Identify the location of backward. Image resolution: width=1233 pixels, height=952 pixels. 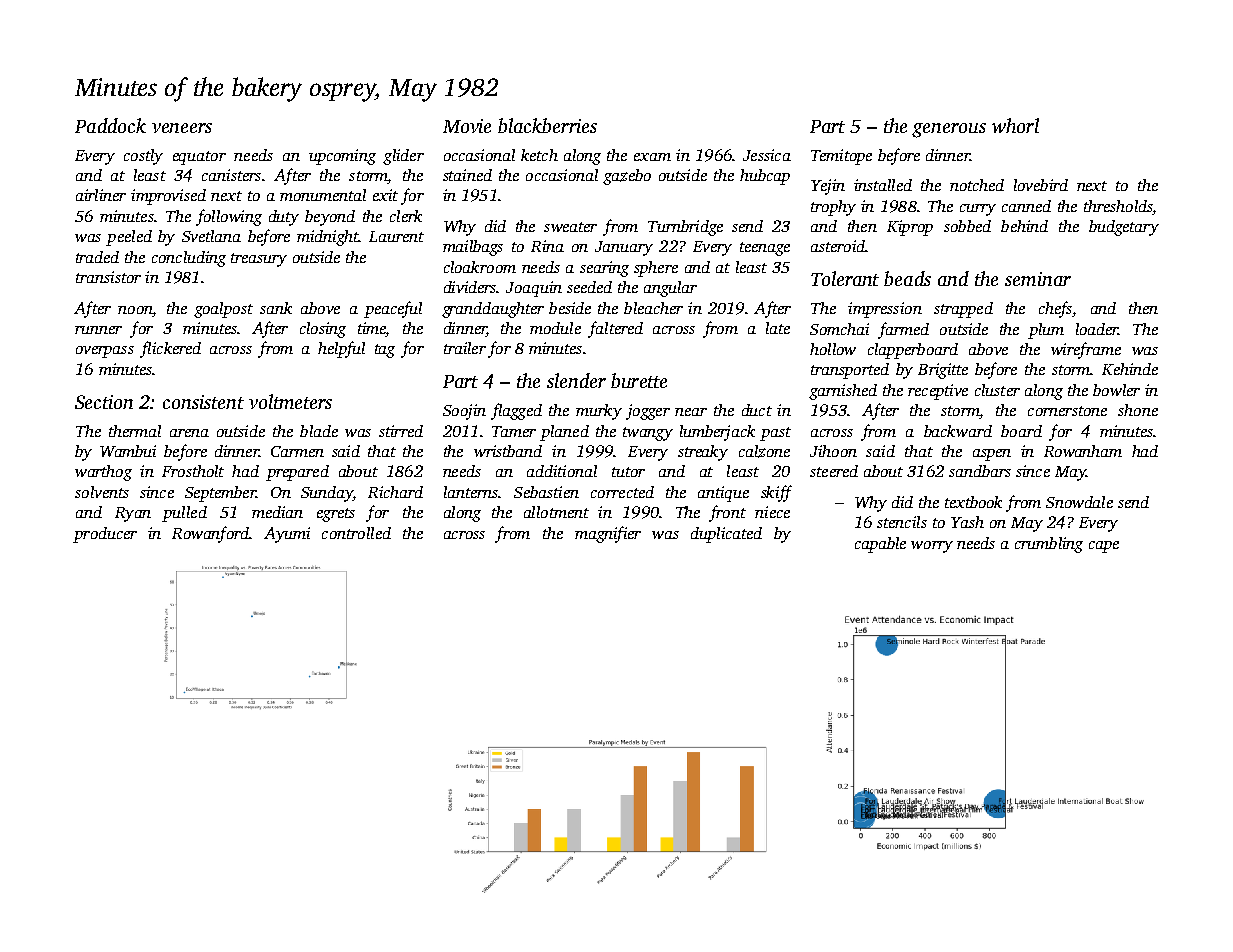
(958, 431).
